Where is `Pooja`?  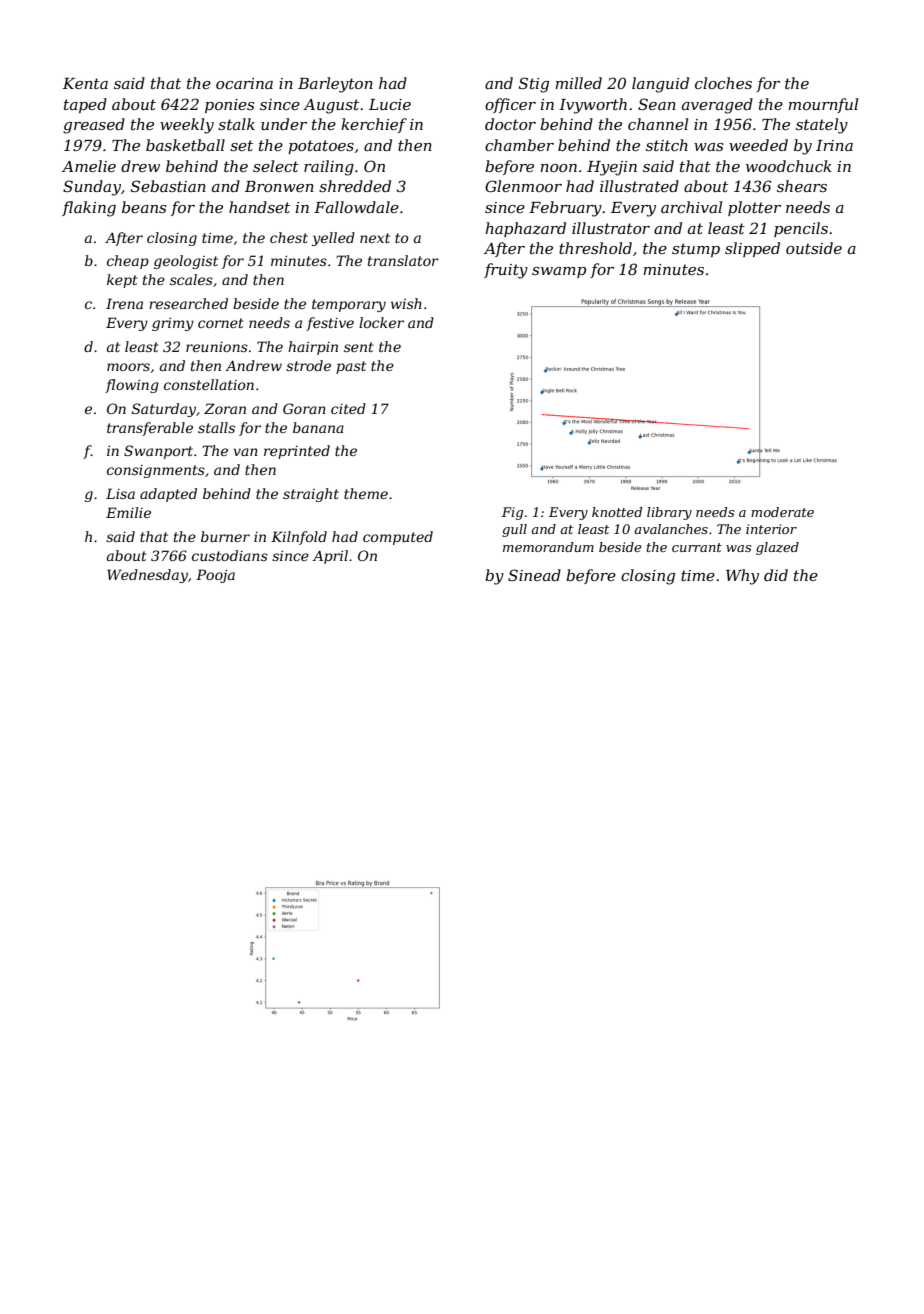
Pooja is located at coordinates (215, 576).
